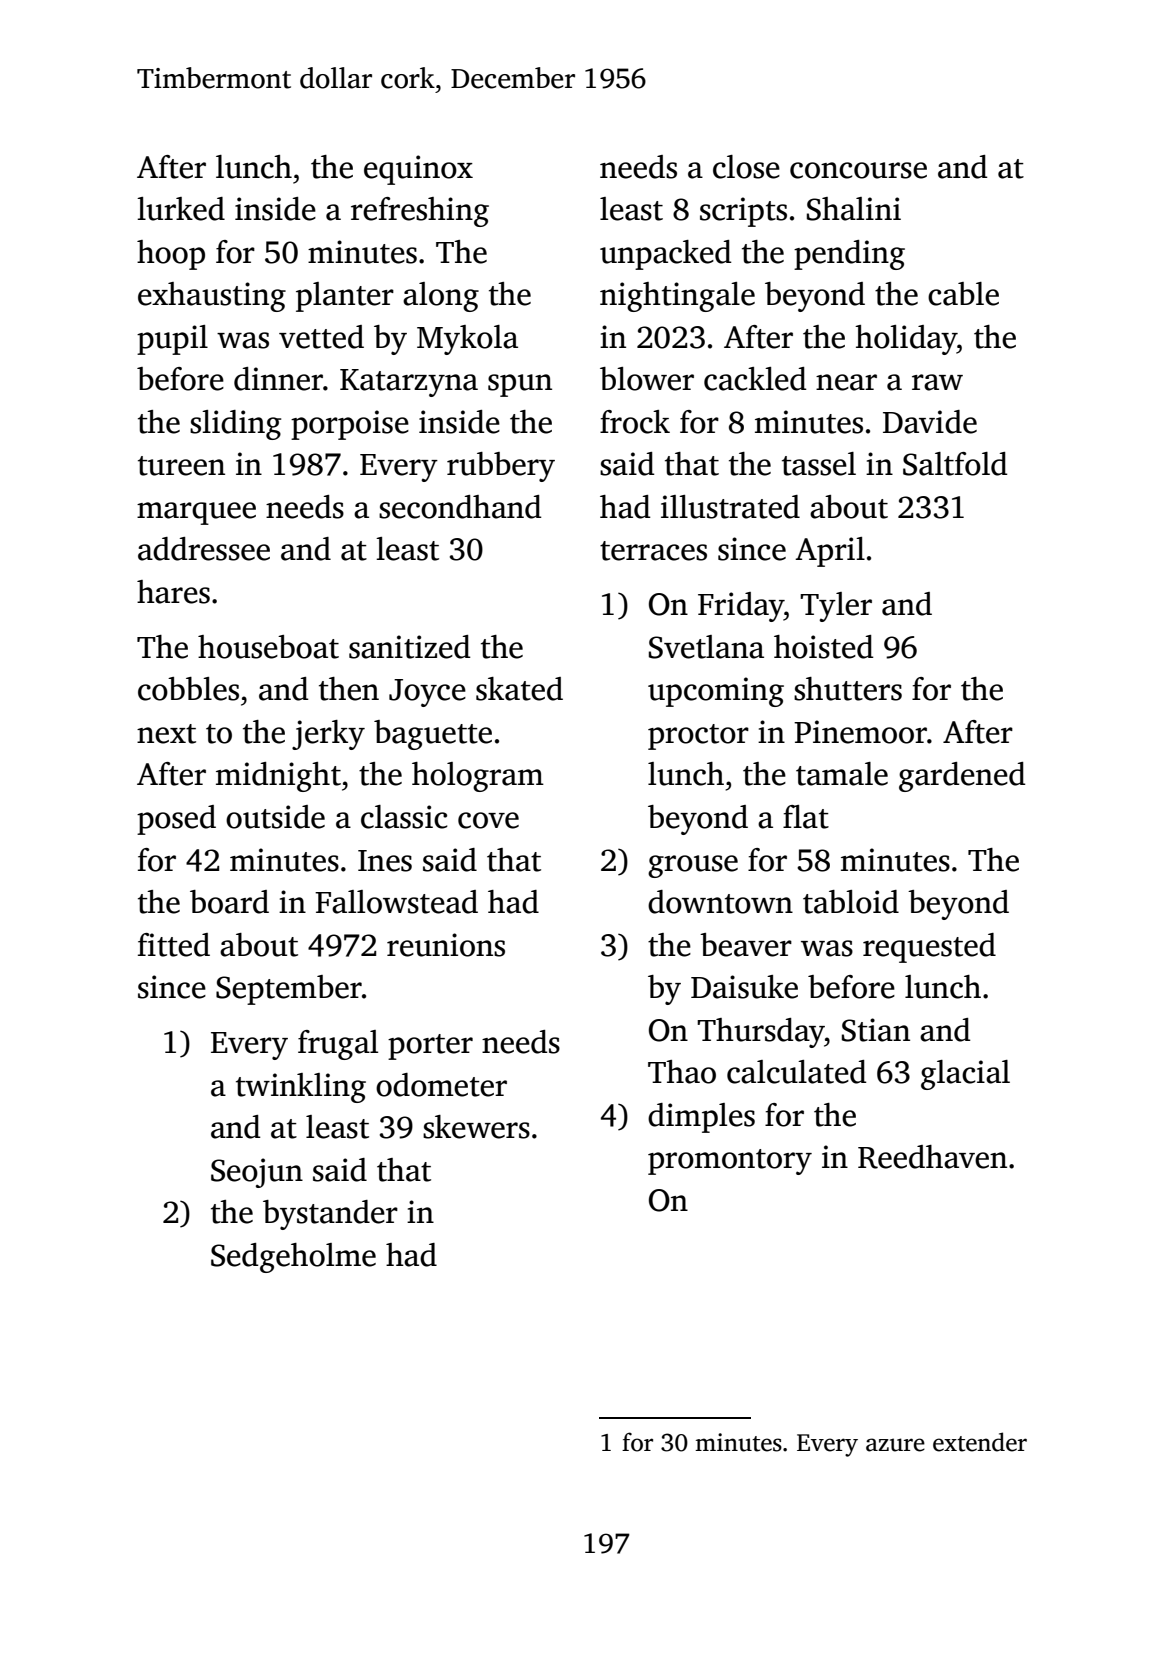 This document has width=1165, height=1654. What do you see at coordinates (730, 1162) in the document?
I see `promontory` at bounding box center [730, 1162].
